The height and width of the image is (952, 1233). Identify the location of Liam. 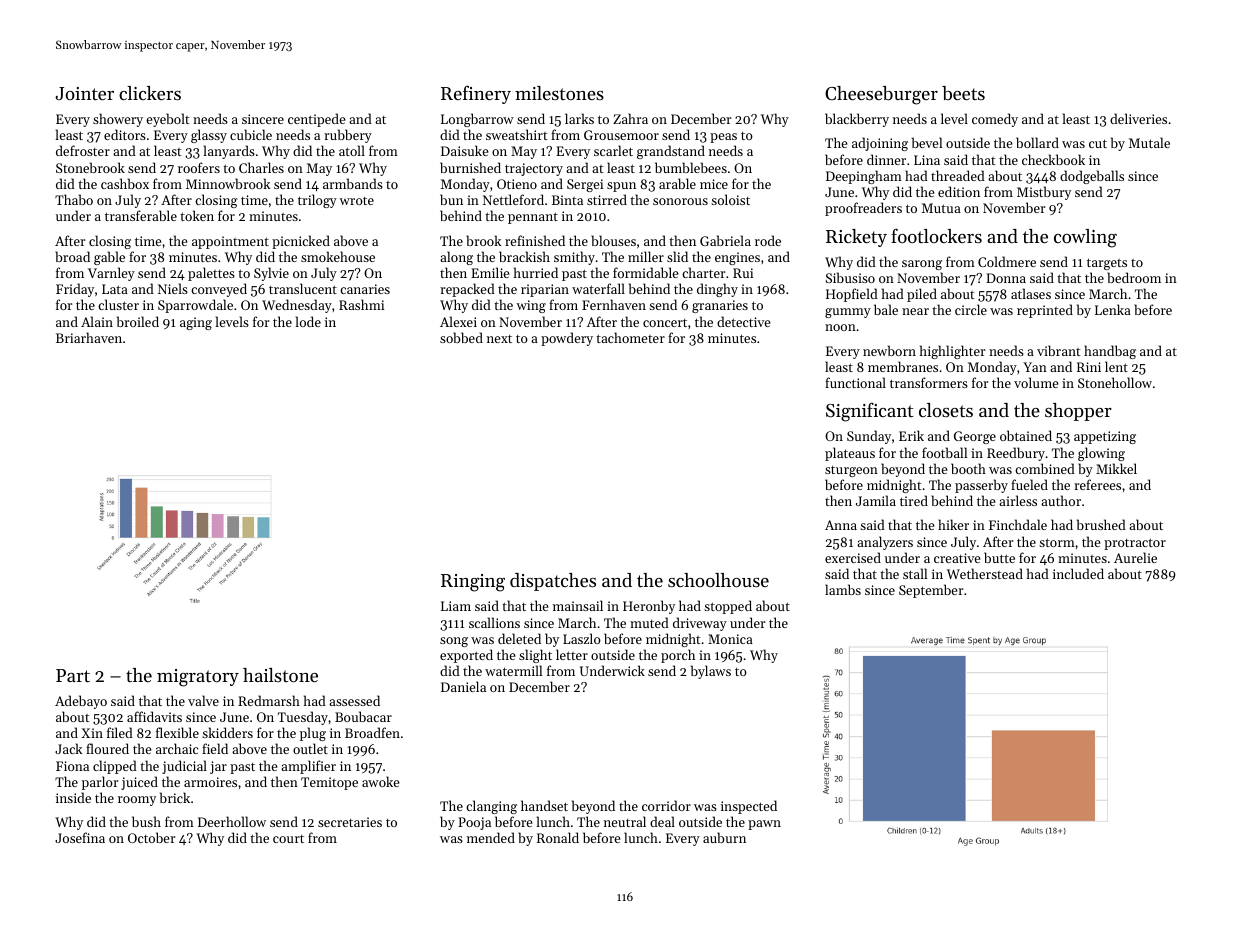
(456, 606).
